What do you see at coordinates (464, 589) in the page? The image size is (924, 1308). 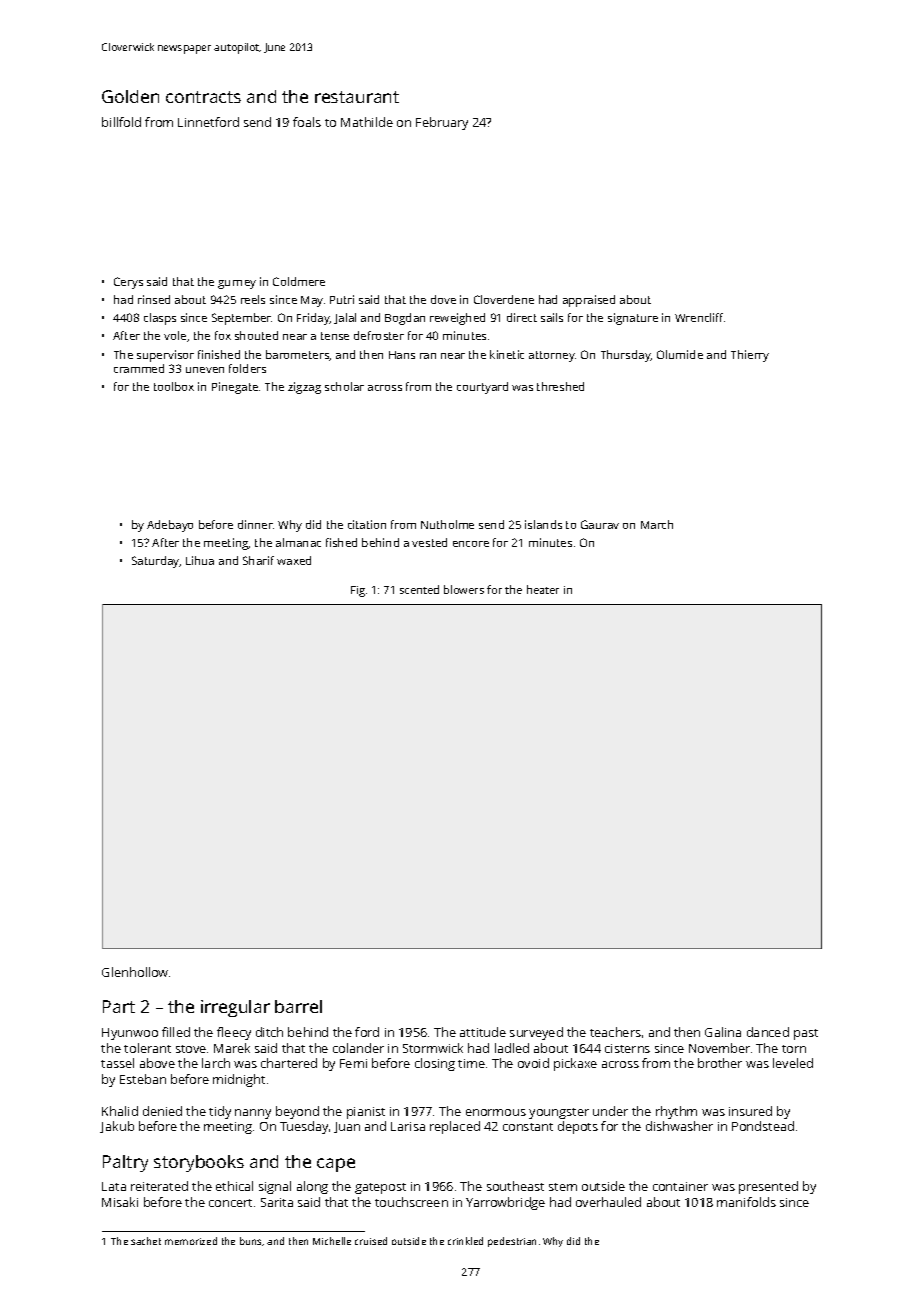 I see `blowers` at bounding box center [464, 589].
